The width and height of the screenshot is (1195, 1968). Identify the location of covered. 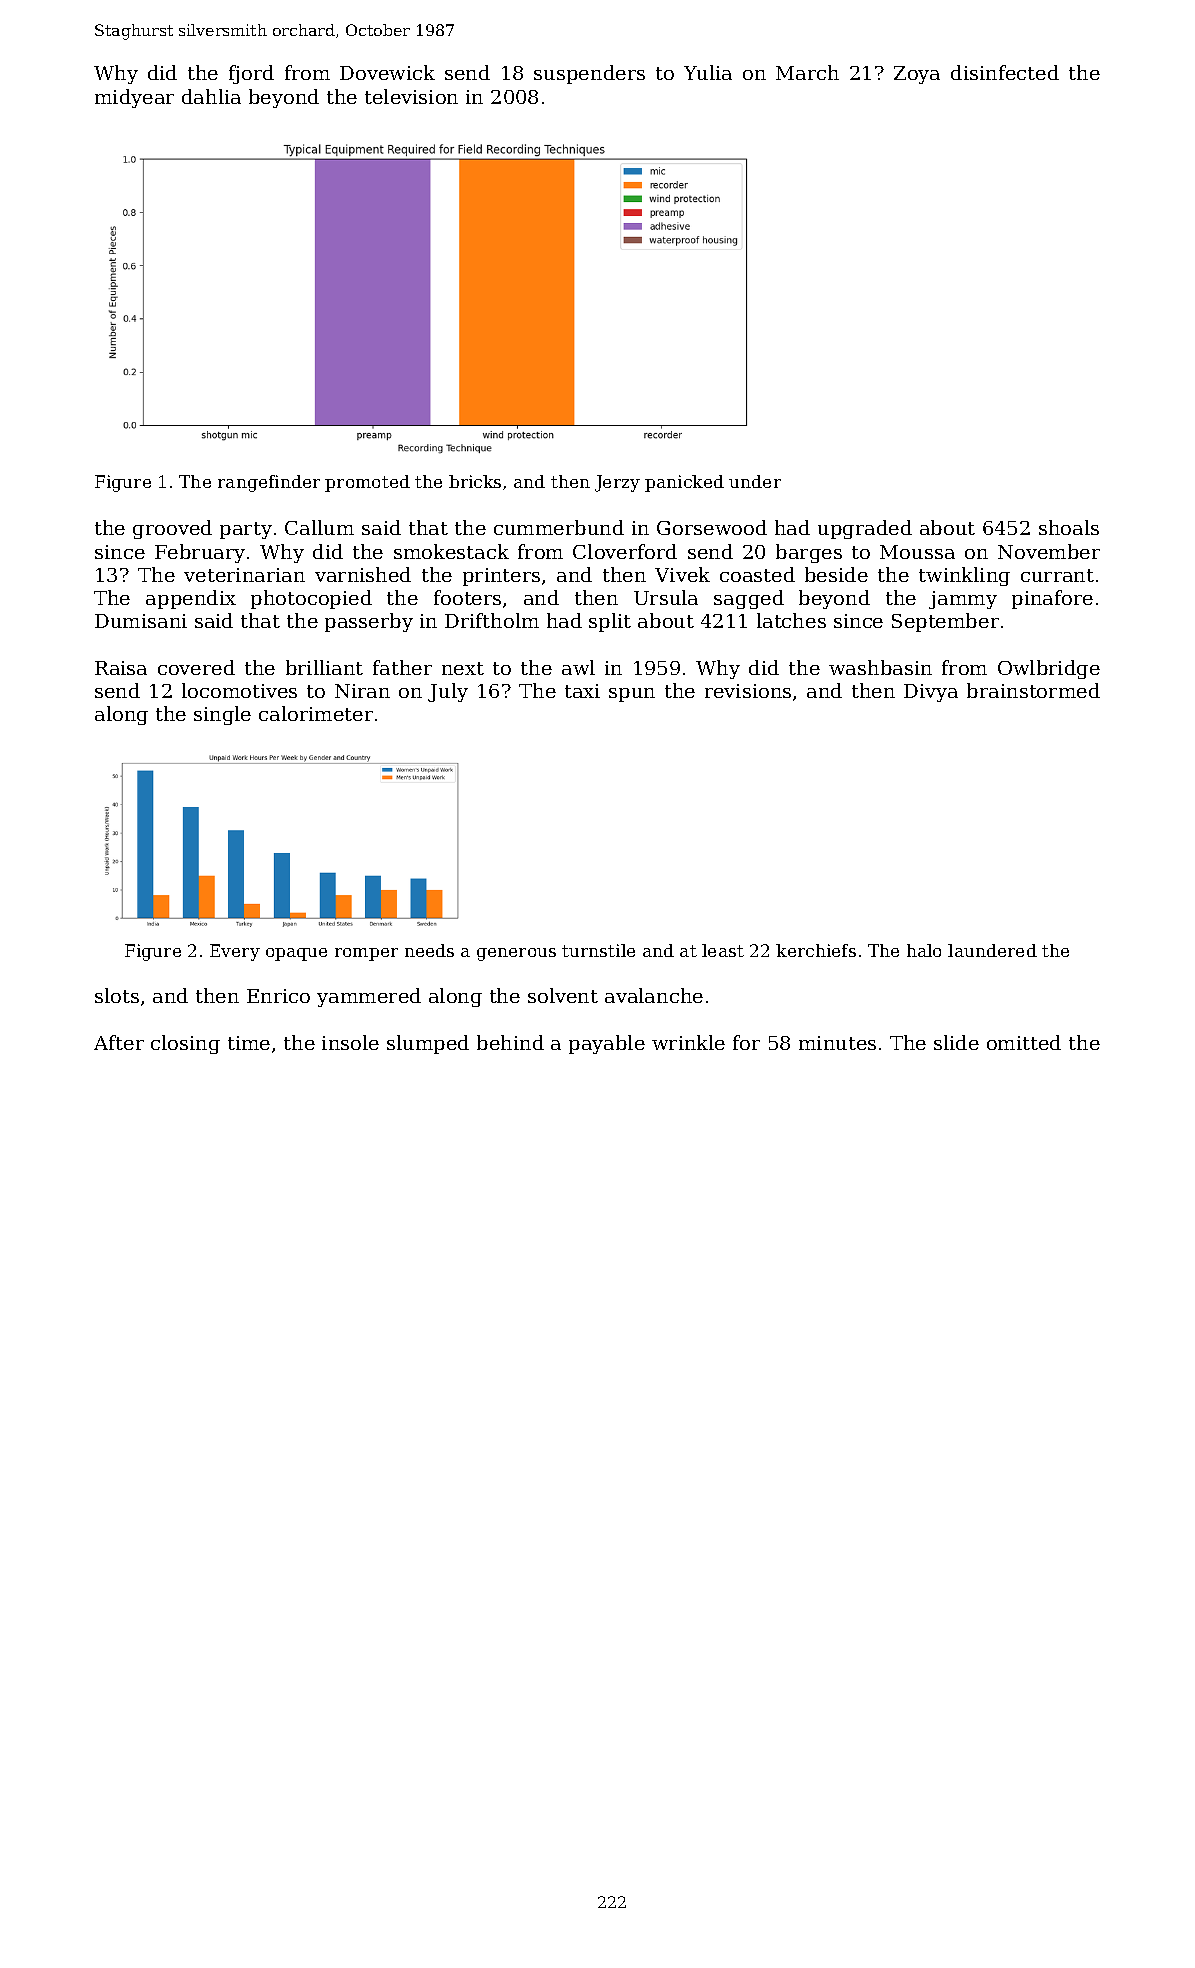
(196, 667).
